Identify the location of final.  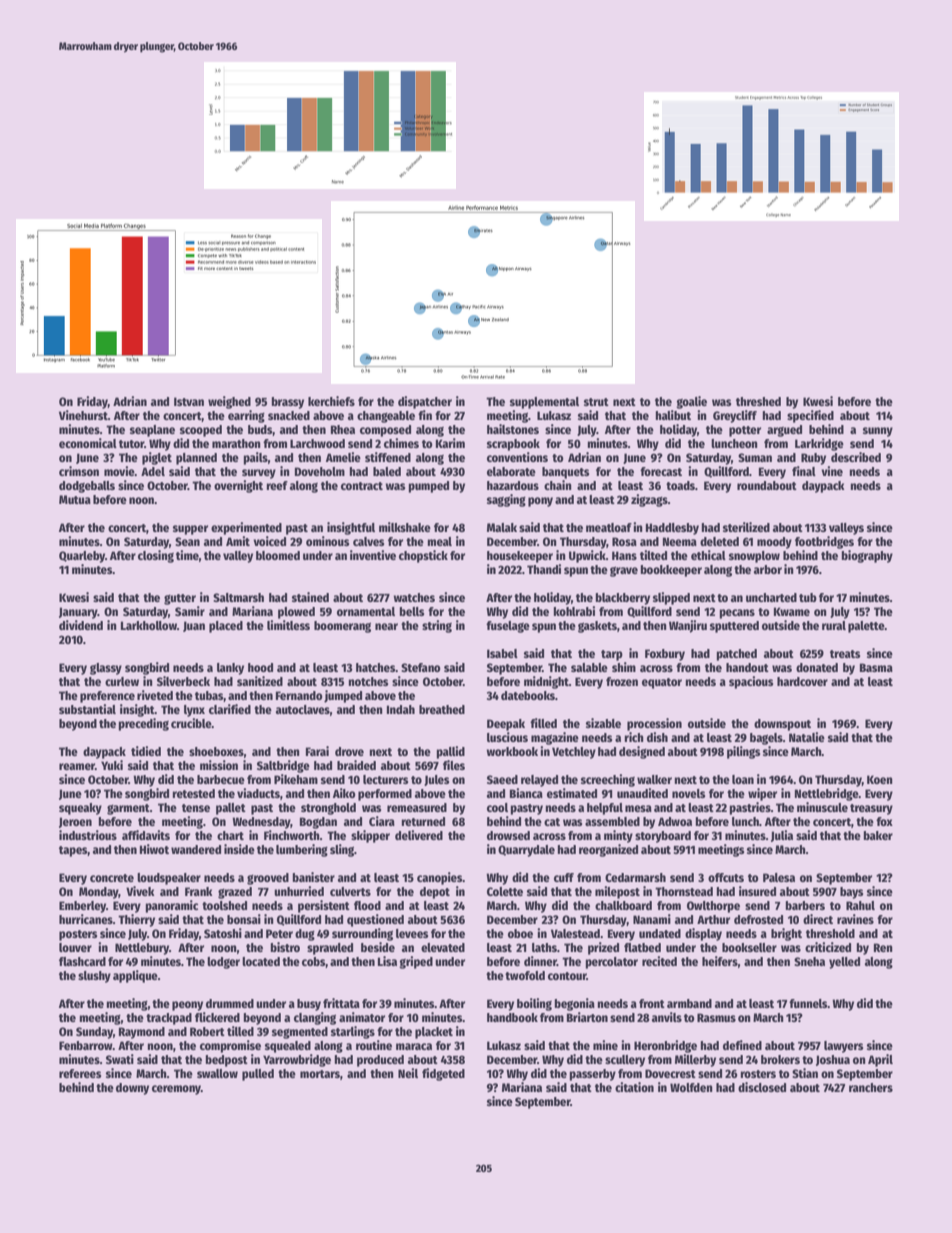
(804, 471).
